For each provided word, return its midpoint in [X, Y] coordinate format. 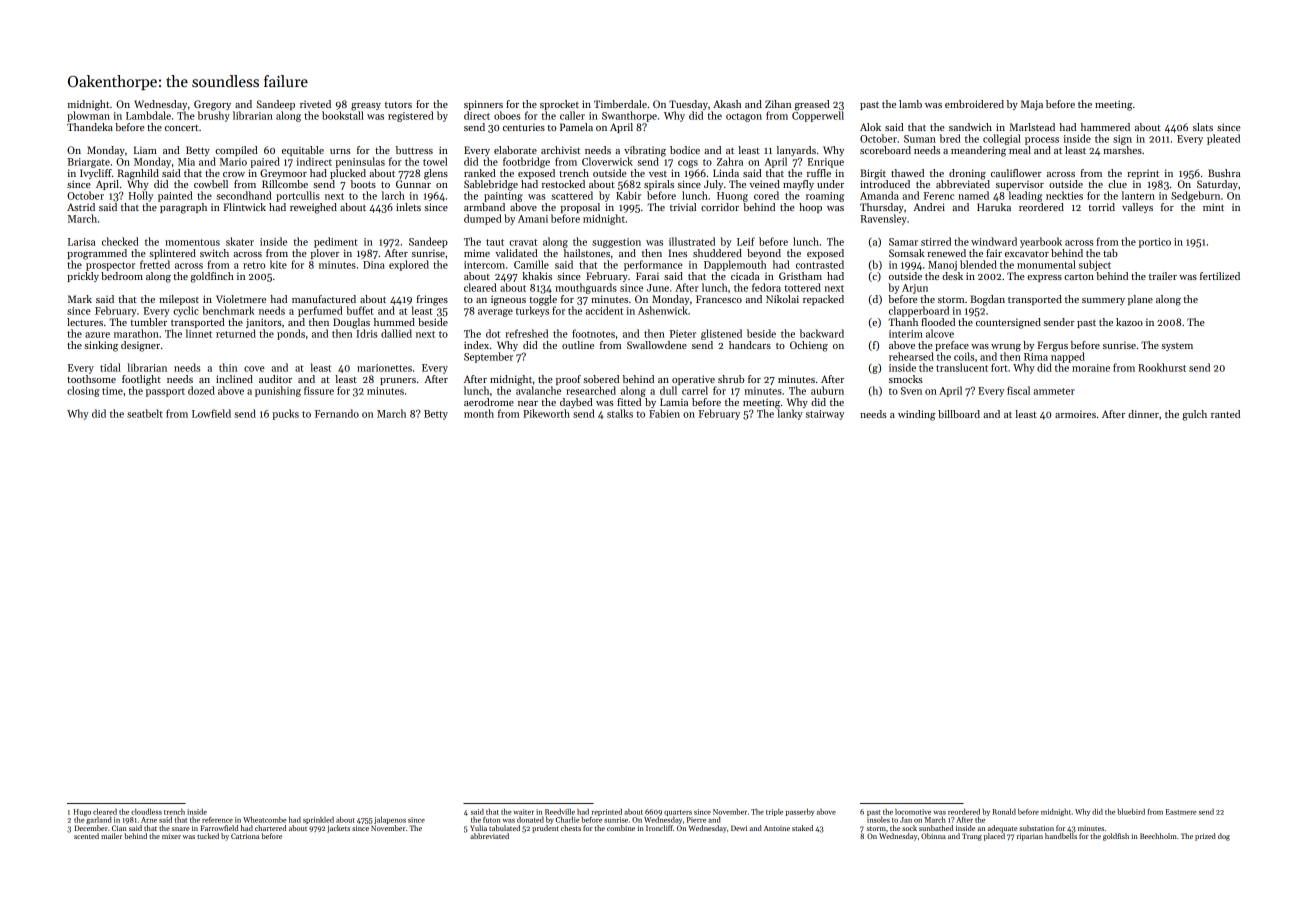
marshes [1122, 150]
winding [917, 415]
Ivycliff [96, 174]
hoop [810, 208]
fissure [319, 390]
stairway [825, 415]
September [488, 357]
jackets [338, 829]
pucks [285, 414]
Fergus [1052, 346]
